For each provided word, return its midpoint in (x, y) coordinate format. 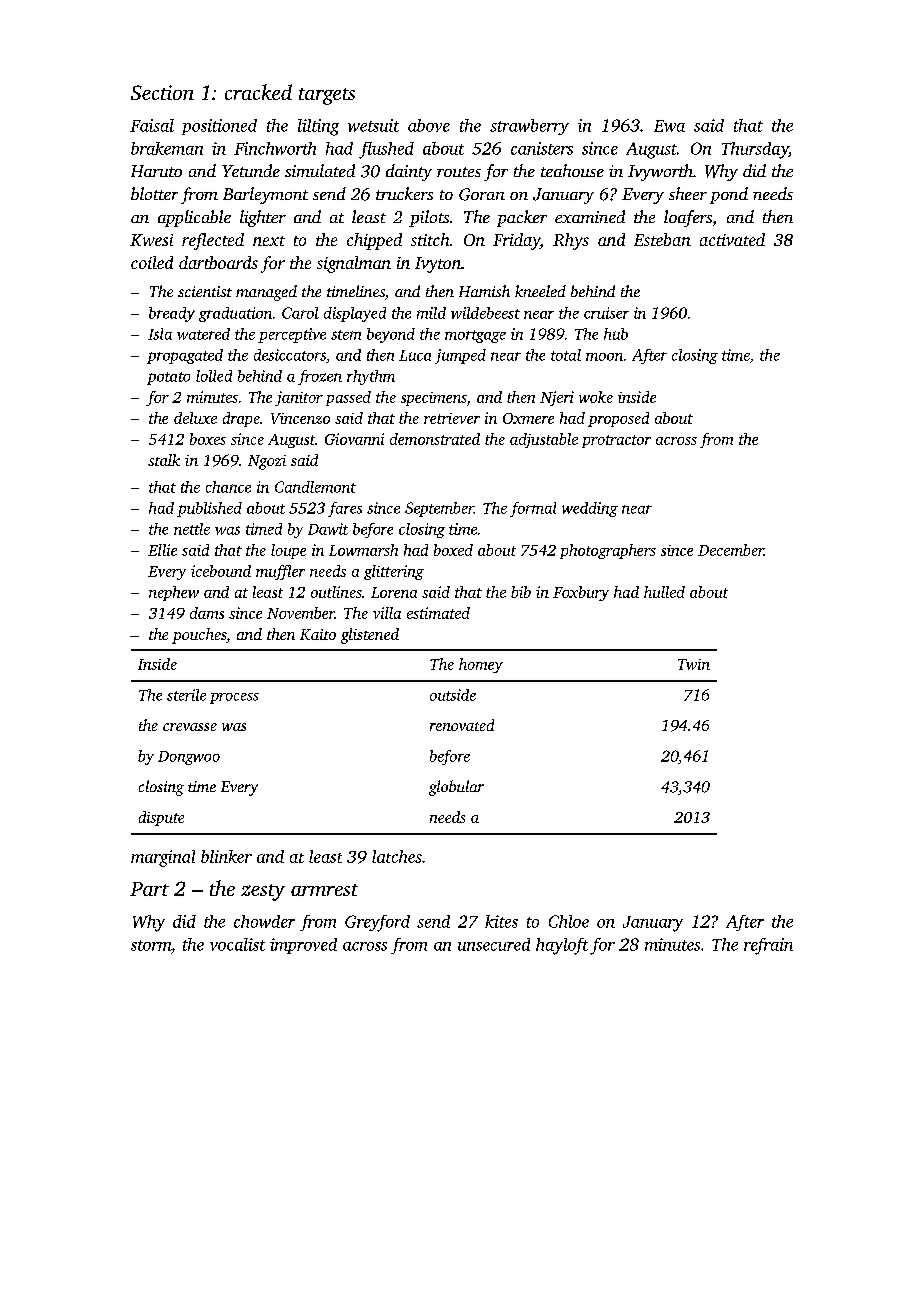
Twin (694, 664)
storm (151, 945)
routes (459, 172)
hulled (664, 592)
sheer (688, 193)
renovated (462, 725)
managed (266, 293)
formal (533, 509)
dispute (161, 818)
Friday (516, 241)
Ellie (162, 550)
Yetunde (251, 170)
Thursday (755, 150)
